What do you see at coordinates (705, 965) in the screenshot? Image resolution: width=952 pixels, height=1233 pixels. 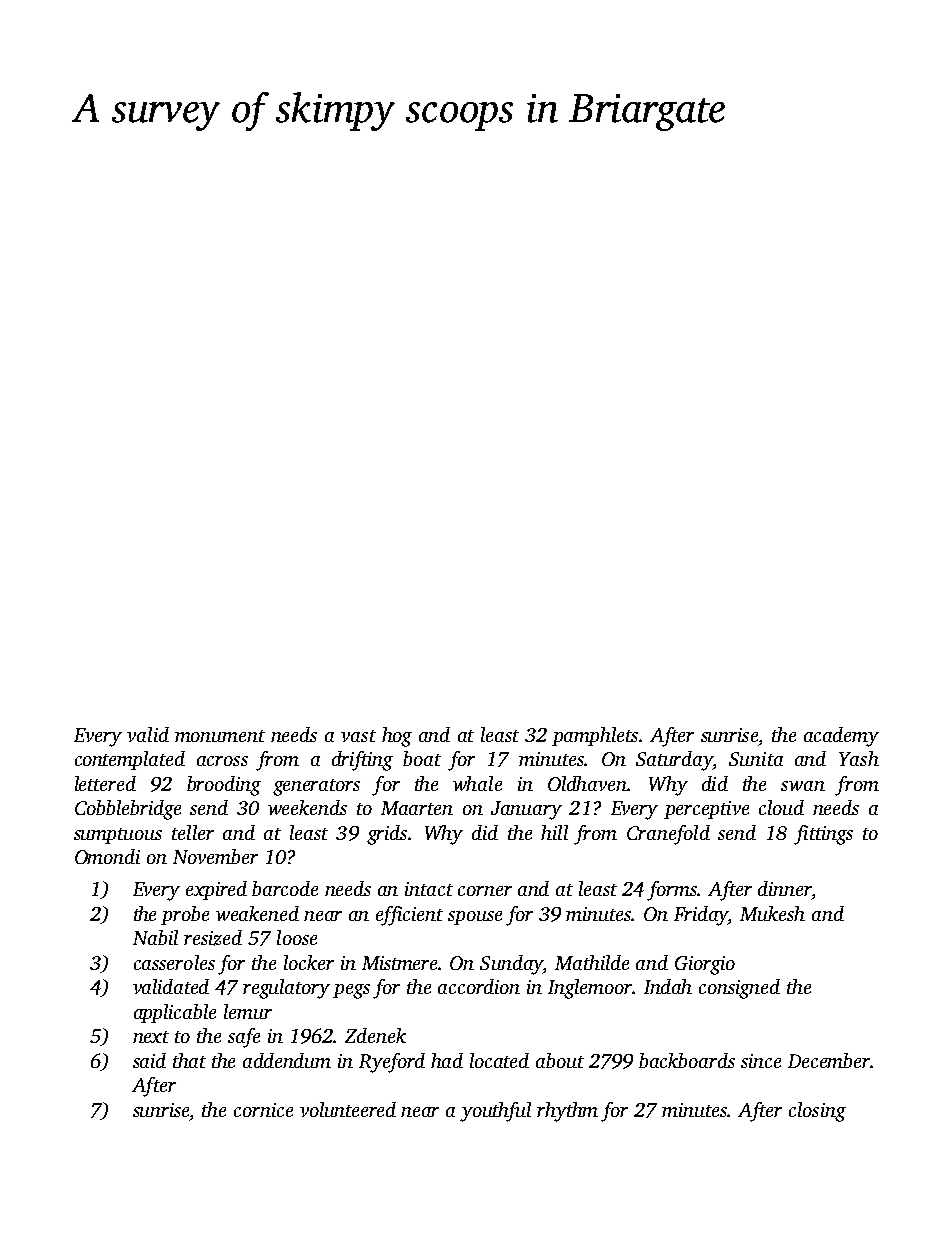 I see `Giorgio` at bounding box center [705, 965].
